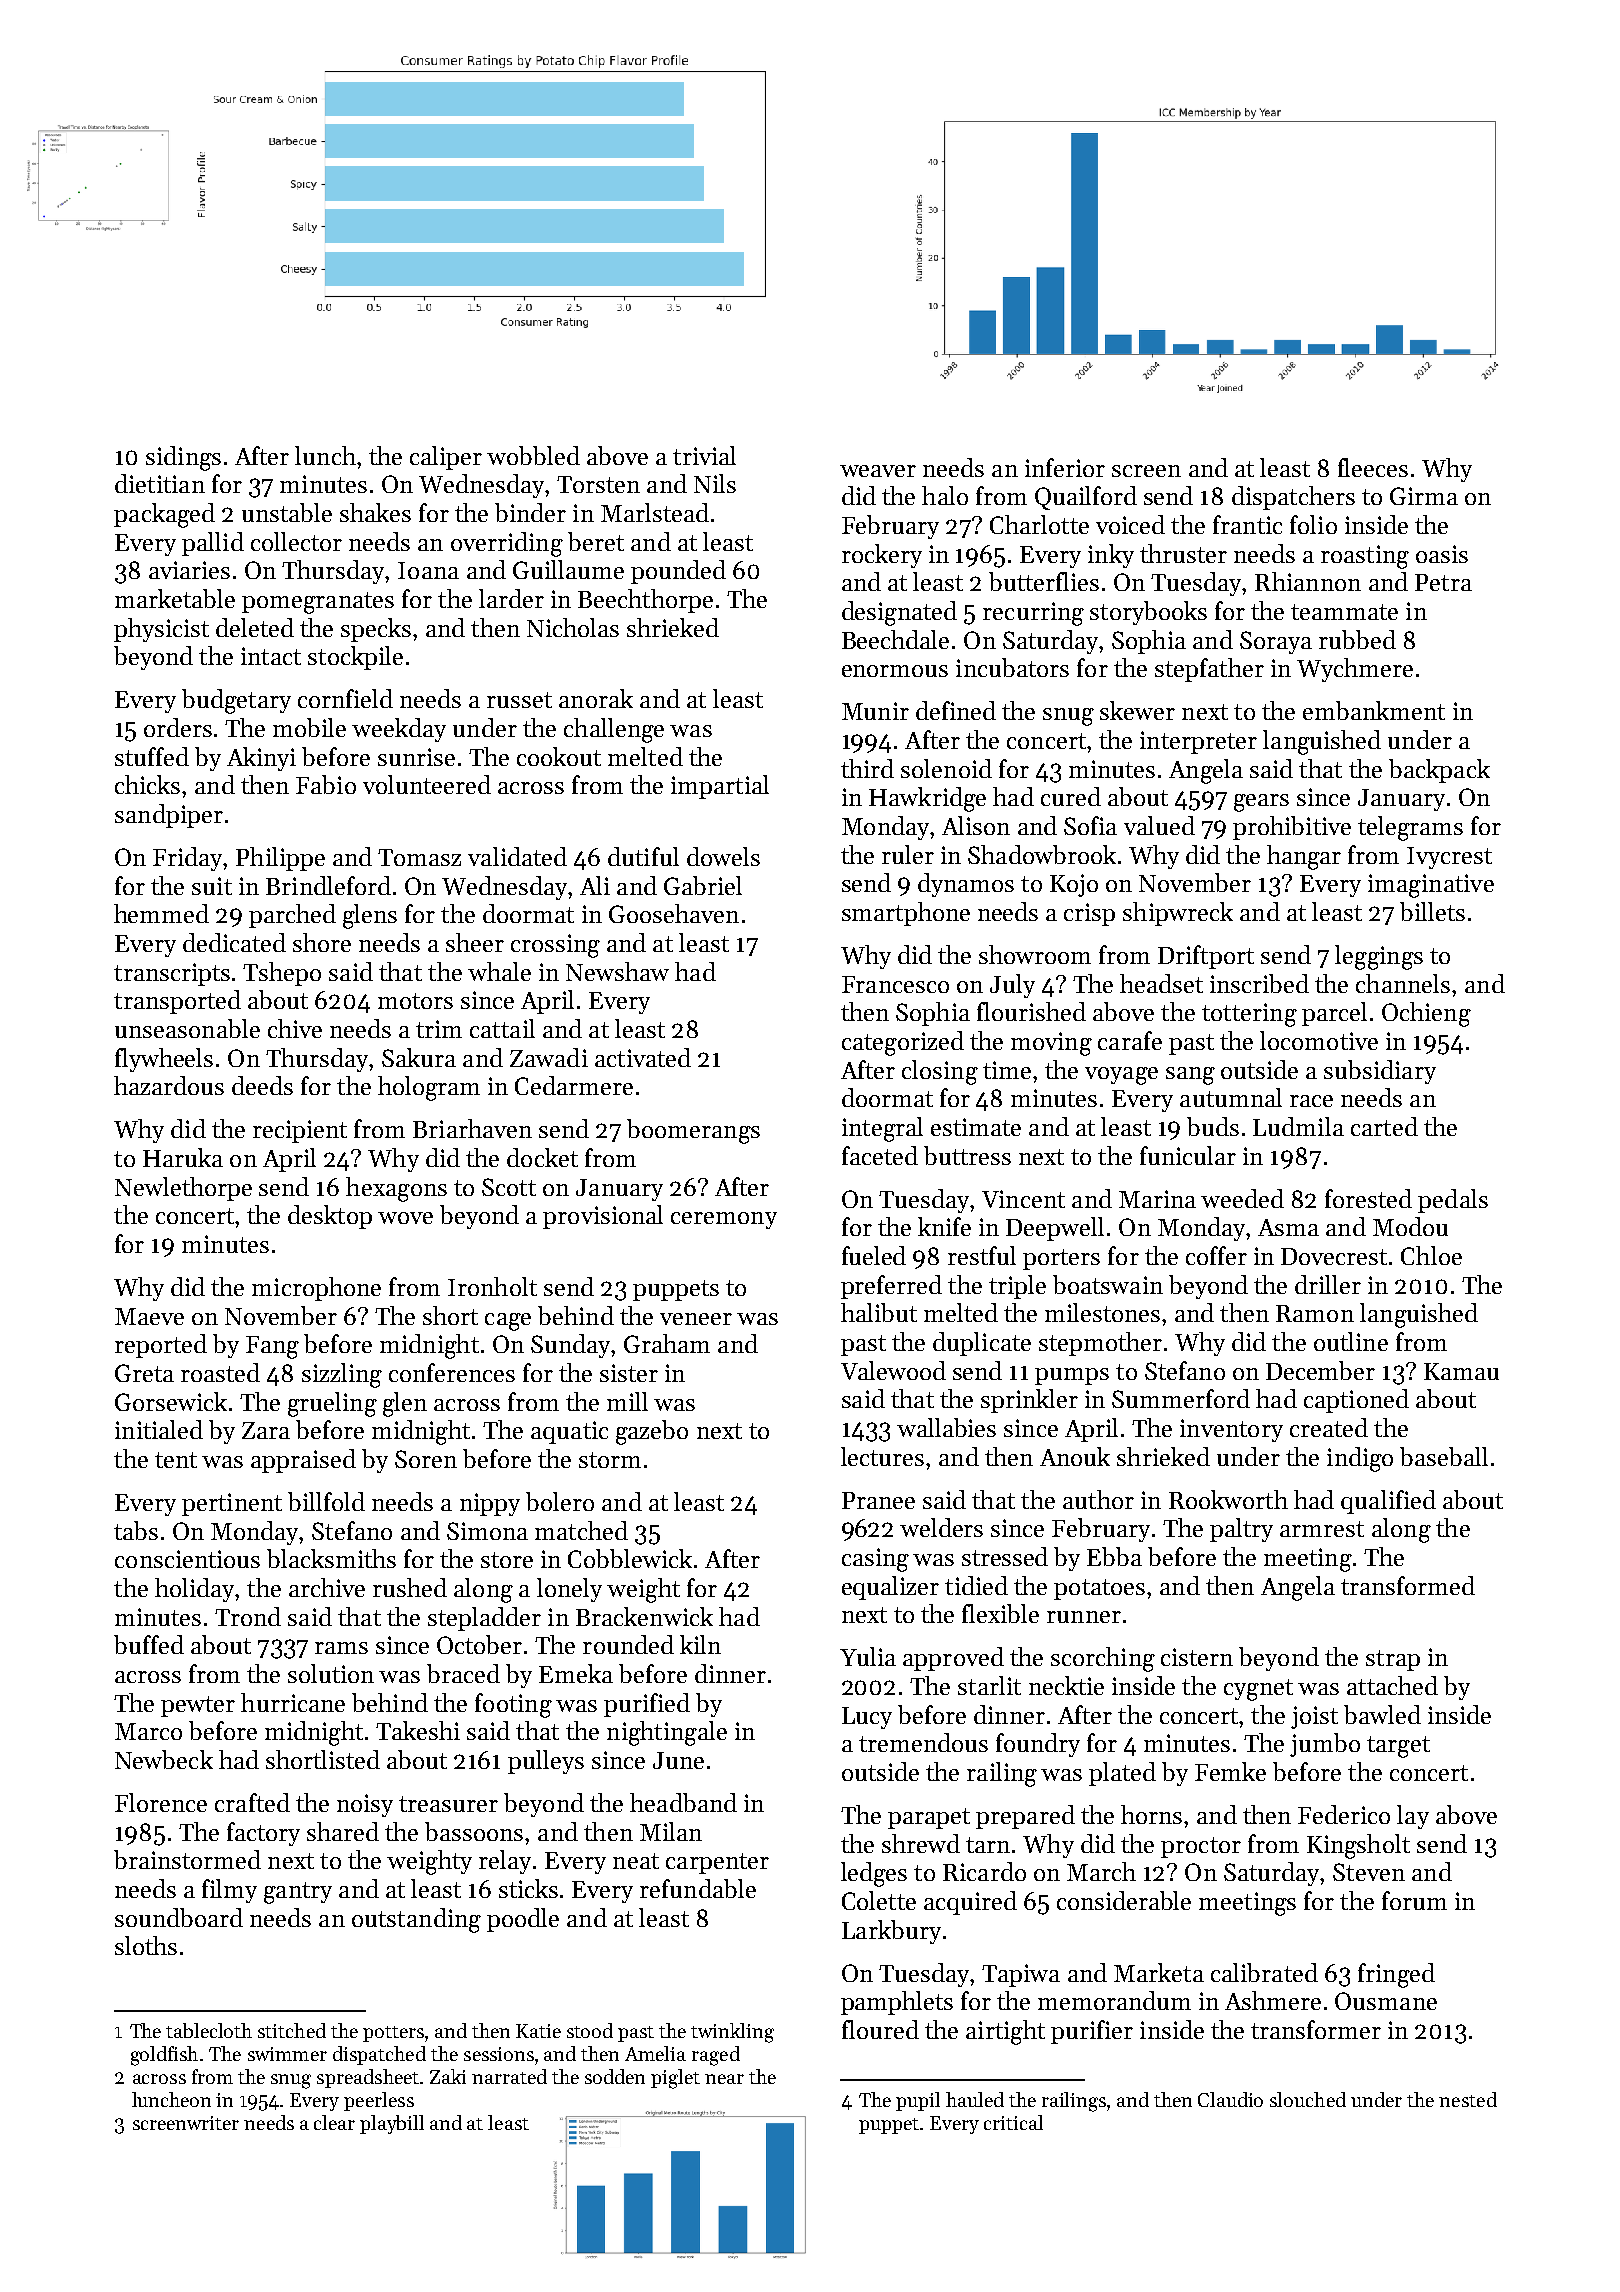 Image resolution: width=1620 pixels, height=2292 pixels. Describe the element at coordinates (533, 455) in the screenshot. I see `wobbled` at that location.
